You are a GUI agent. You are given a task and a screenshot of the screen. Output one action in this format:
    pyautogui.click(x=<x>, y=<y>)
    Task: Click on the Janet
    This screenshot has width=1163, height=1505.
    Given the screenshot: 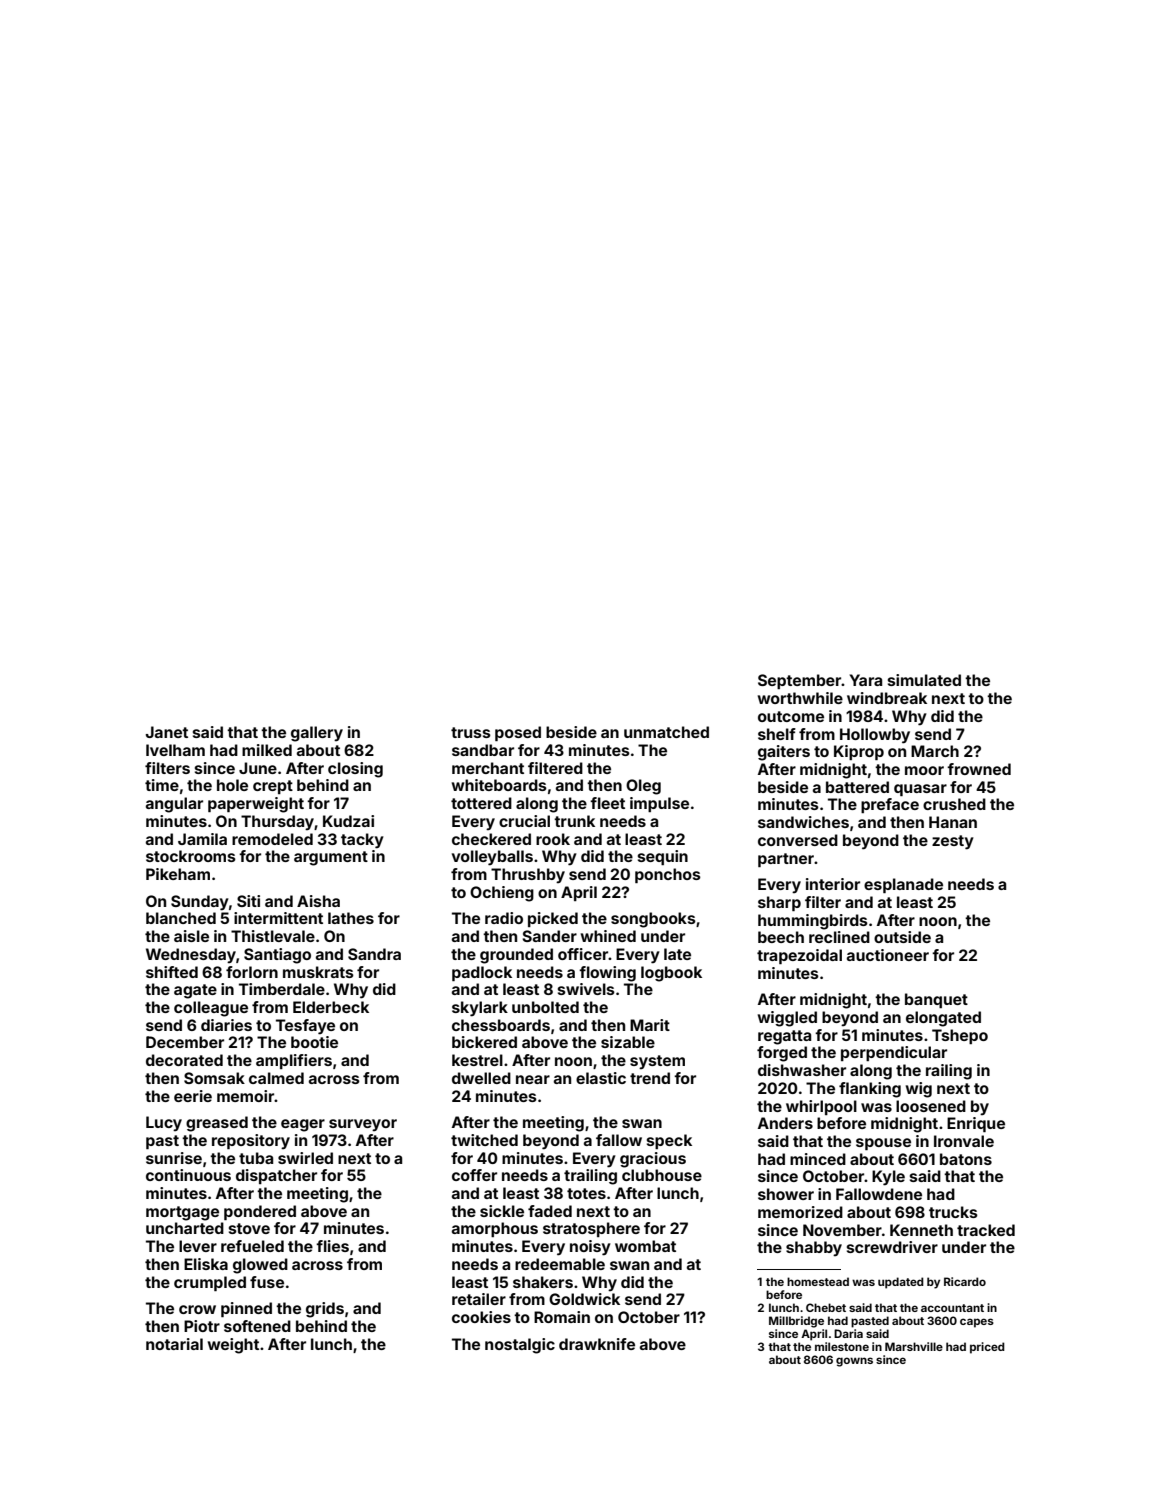 What is the action you would take?
    pyautogui.click(x=167, y=732)
